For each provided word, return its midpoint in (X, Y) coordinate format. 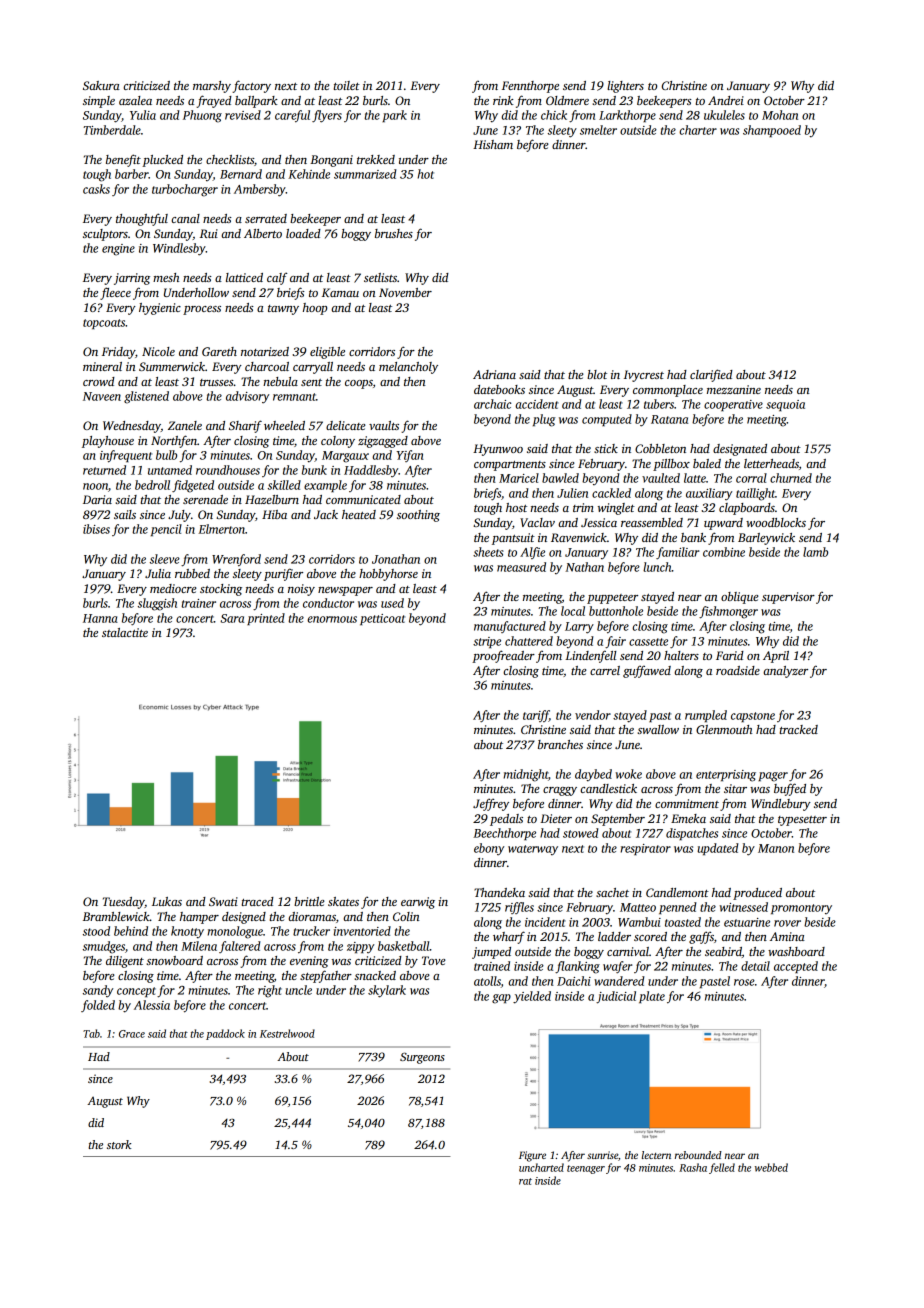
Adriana (494, 374)
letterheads (771, 463)
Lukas (167, 901)
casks (96, 189)
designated (740, 450)
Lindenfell (591, 656)
